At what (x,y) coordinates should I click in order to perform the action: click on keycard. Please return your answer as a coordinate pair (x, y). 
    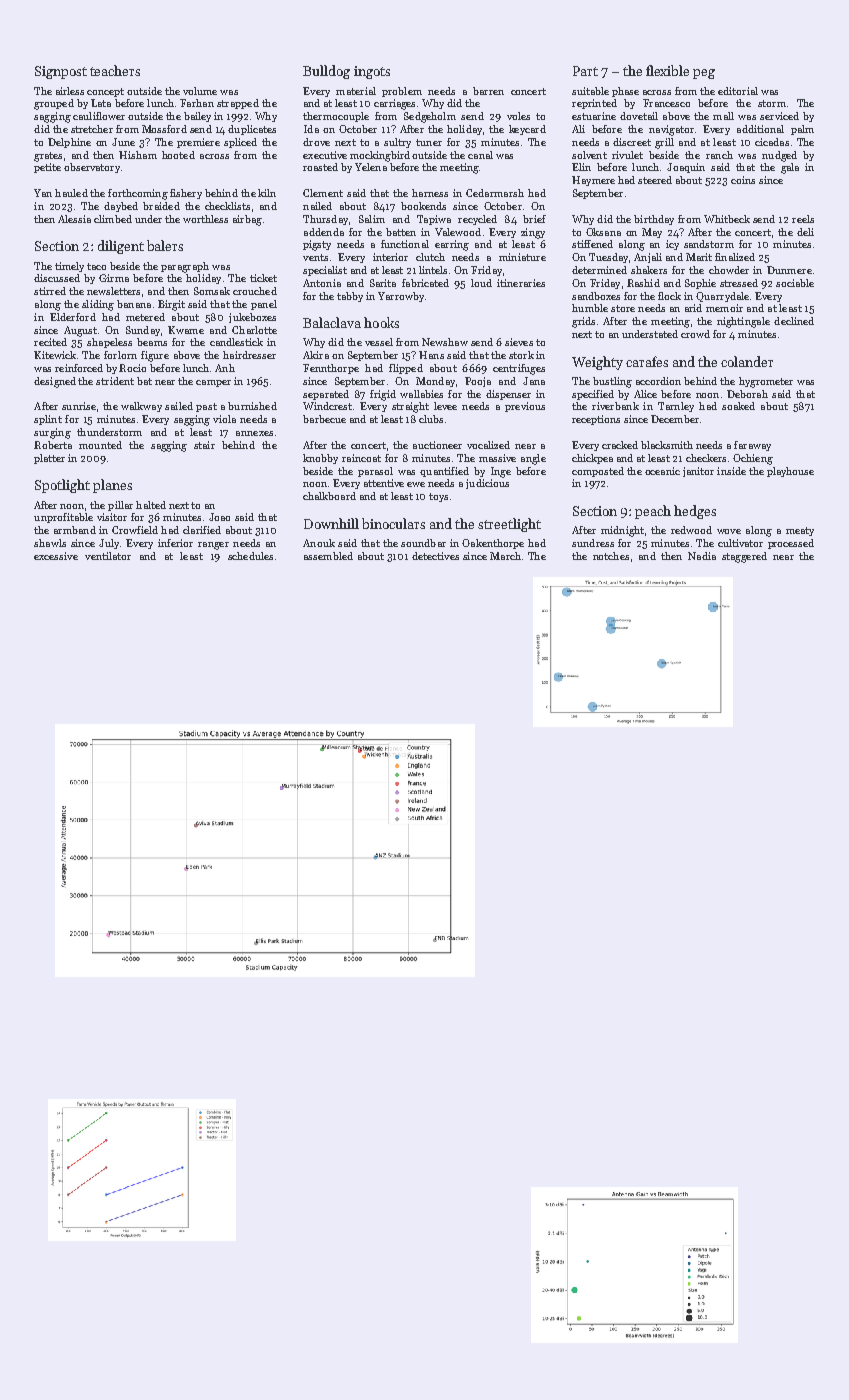
    Looking at the image, I should click on (527, 130).
